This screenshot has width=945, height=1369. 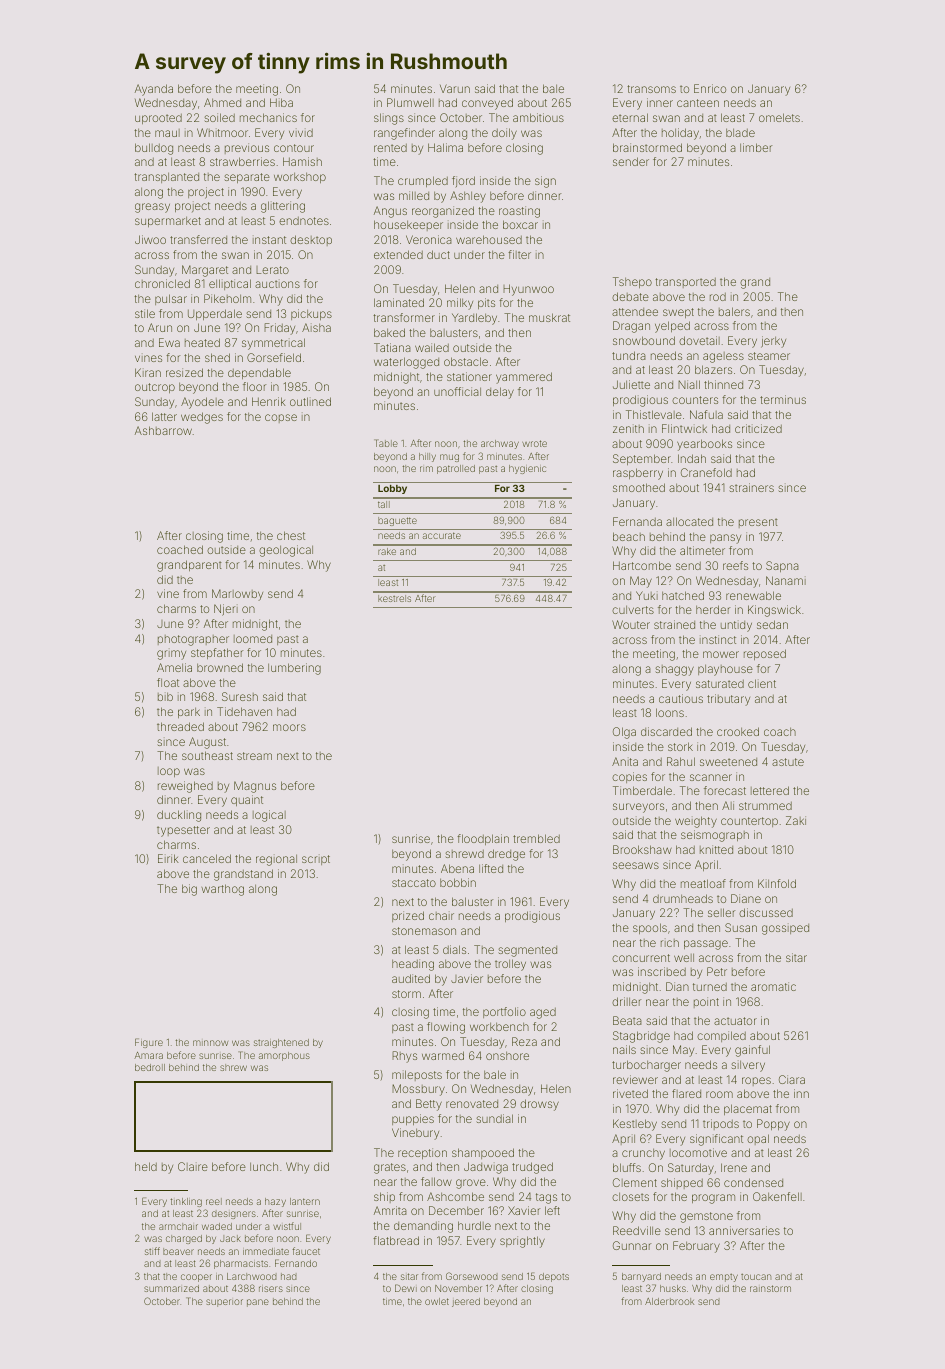 What do you see at coordinates (284, 1056) in the screenshot?
I see `amorphous` at bounding box center [284, 1056].
